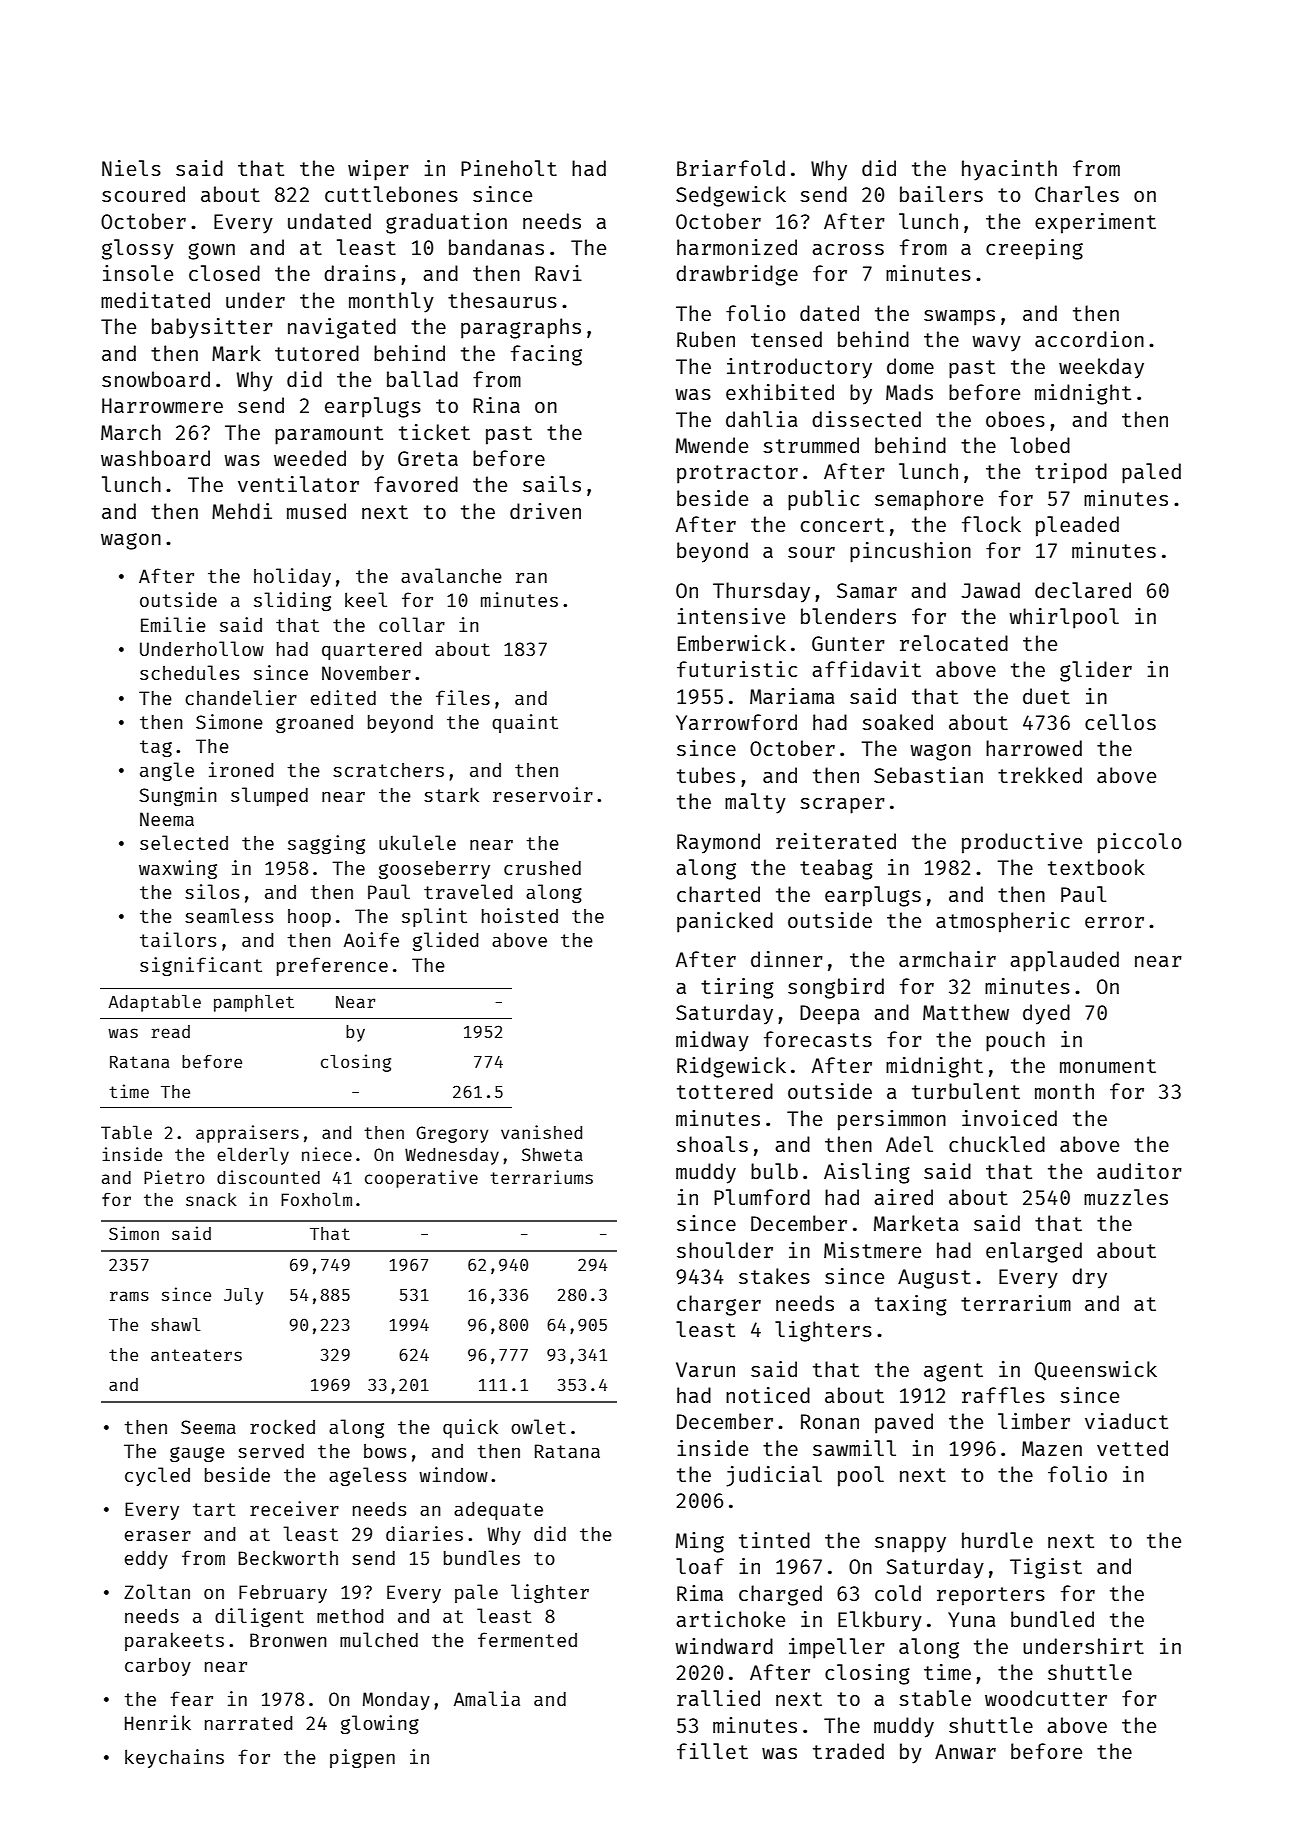  I want to click on pigpen, so click(362, 1758).
